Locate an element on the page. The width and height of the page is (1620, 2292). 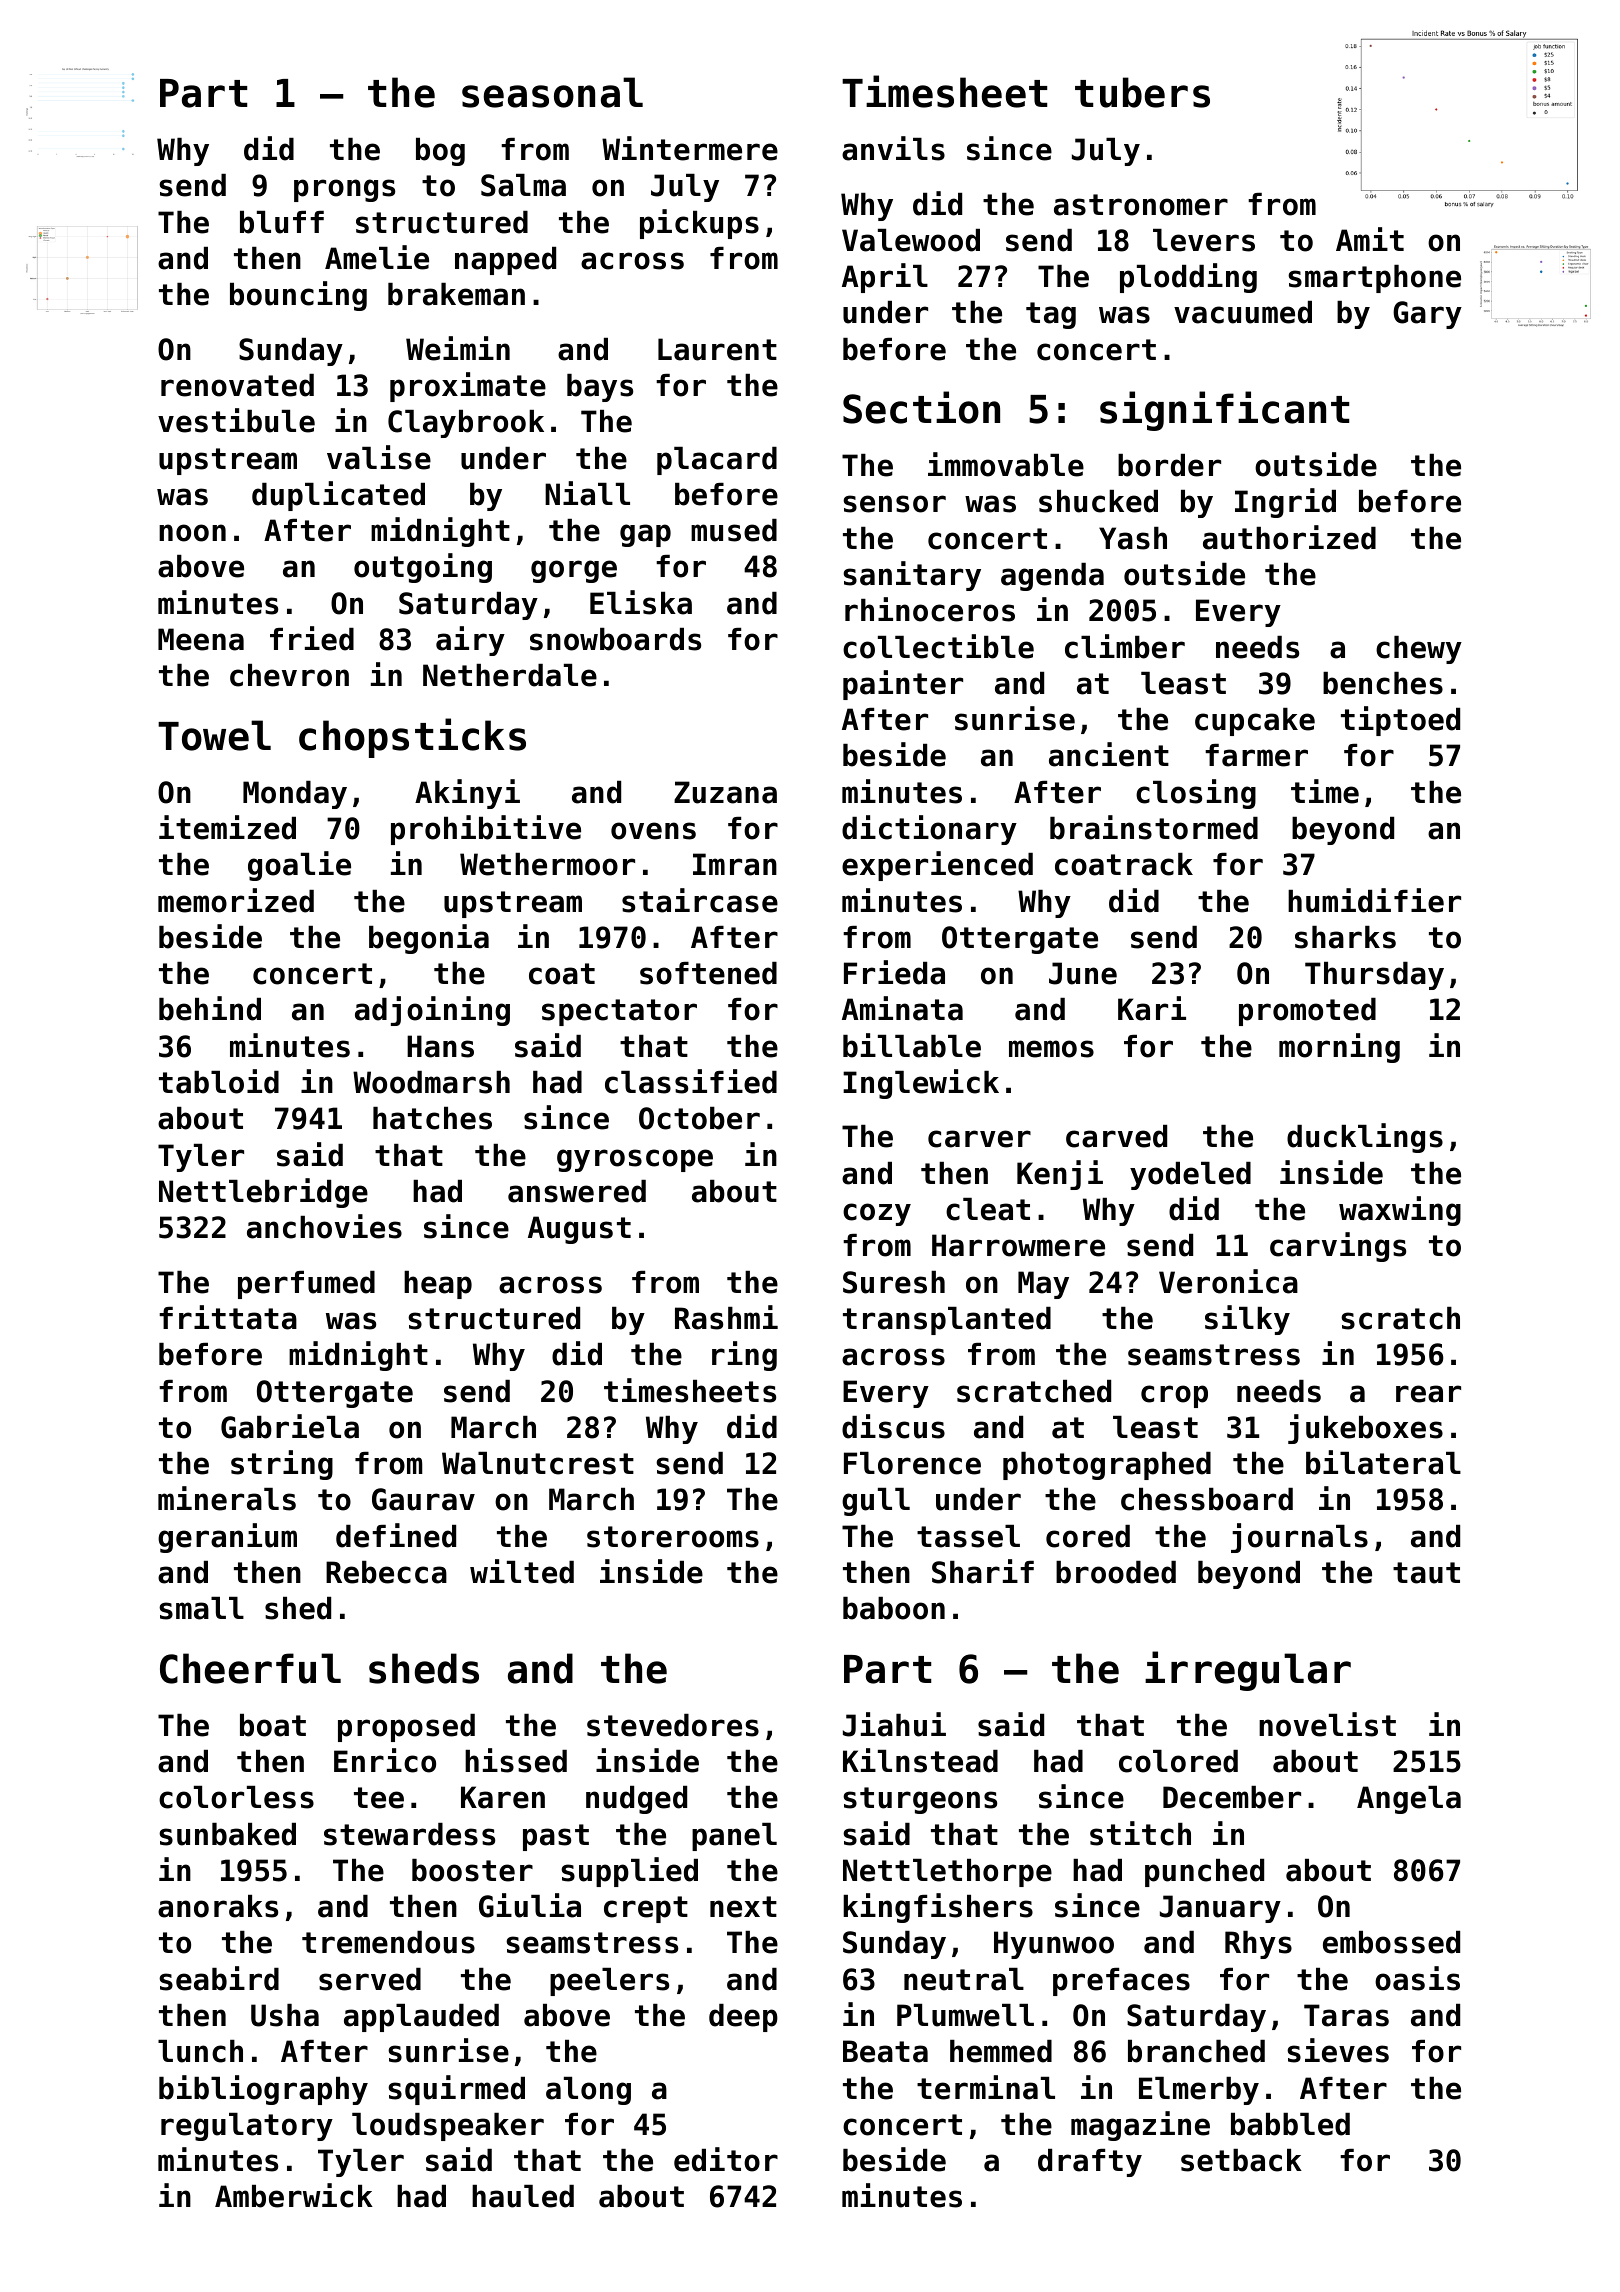
Usha is located at coordinates (285, 2015).
